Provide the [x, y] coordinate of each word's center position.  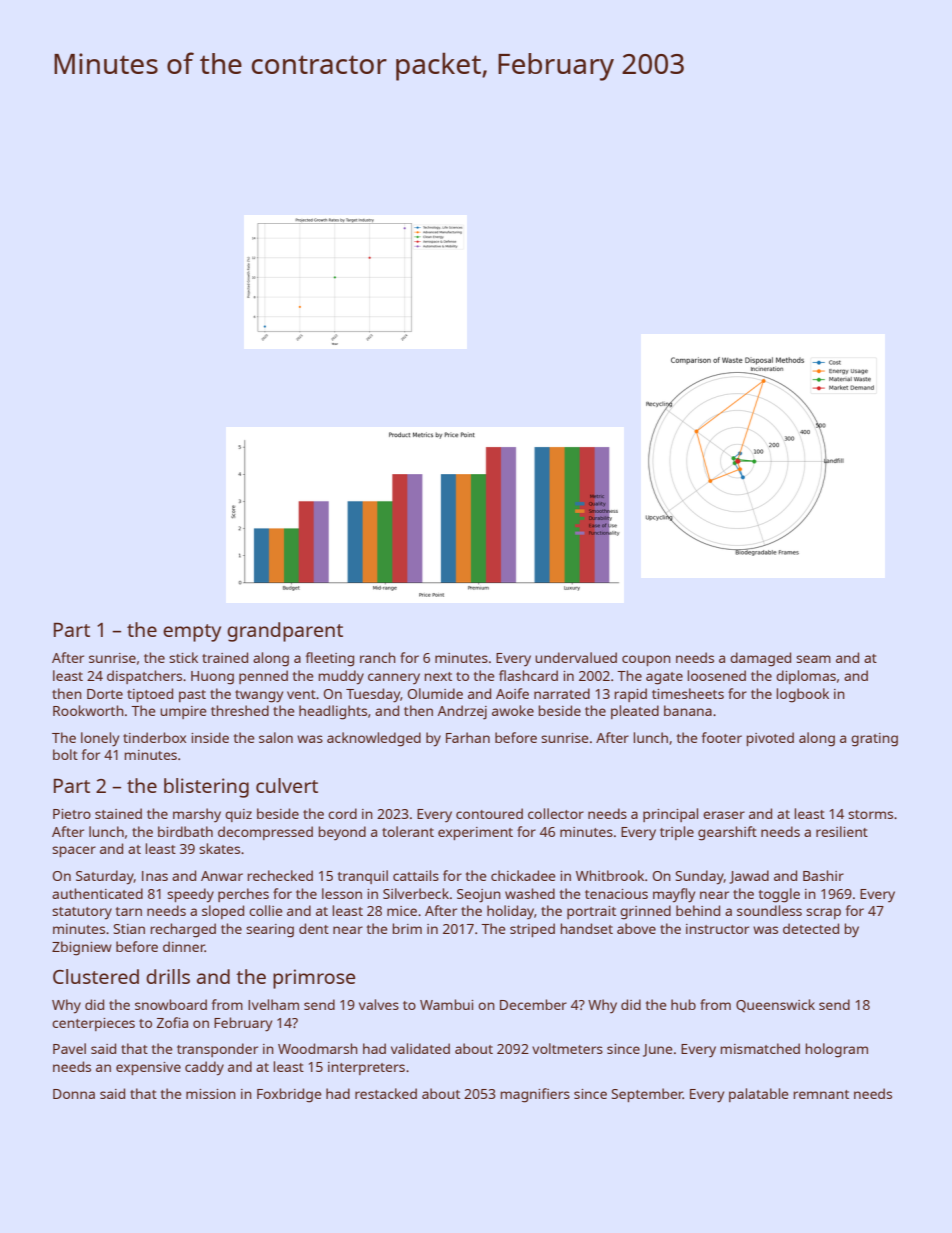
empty [192, 633]
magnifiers [535, 1095]
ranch [378, 657]
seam [813, 659]
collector [556, 813]
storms [870, 814]
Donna [74, 1094]
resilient [842, 831]
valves [379, 1004]
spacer [74, 851]
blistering [206, 788]
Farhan [468, 737]
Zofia [172, 1022]
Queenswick [775, 1006]
